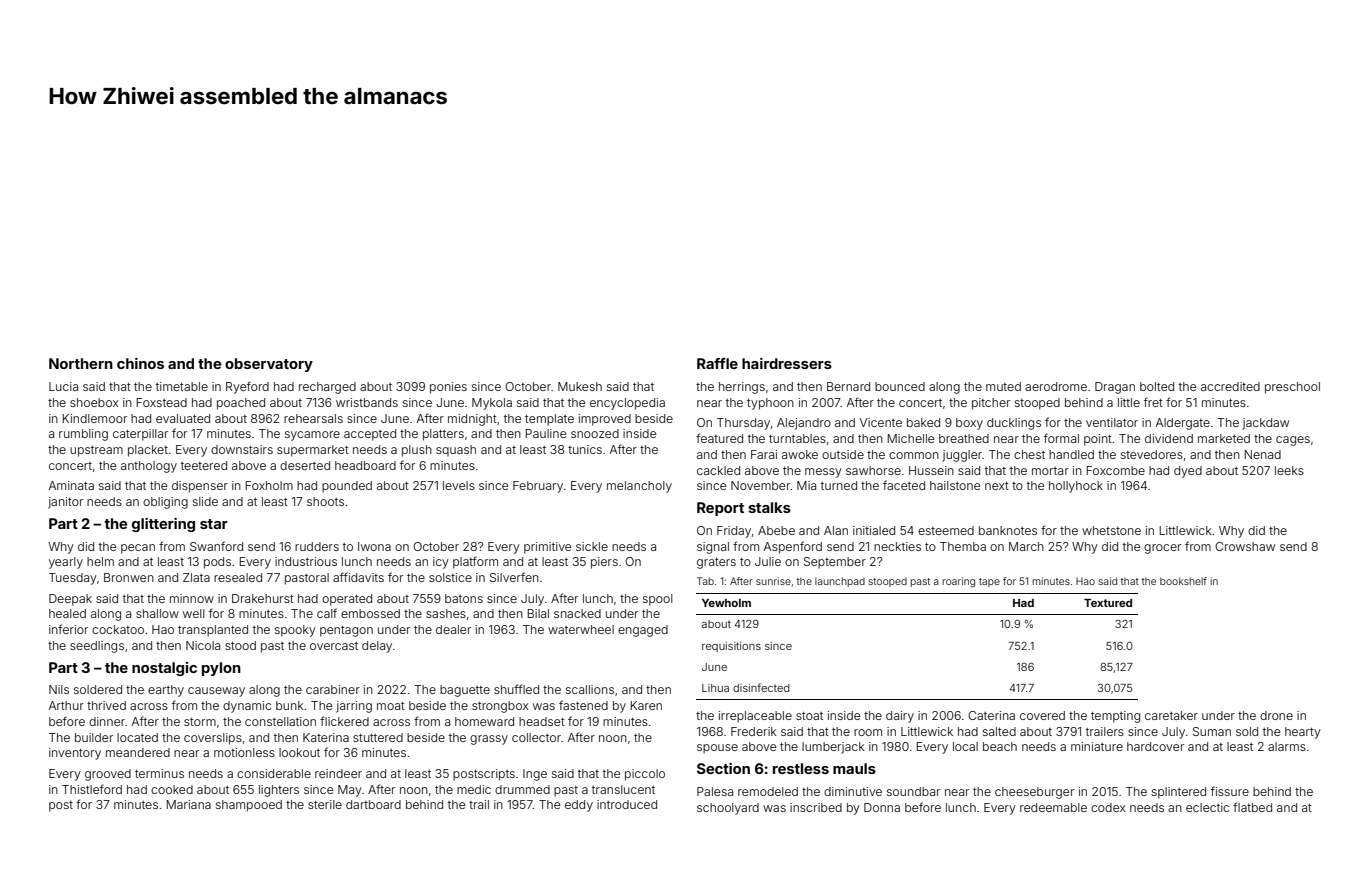 This screenshot has width=1372, height=887. I want to click on Northern, so click(81, 363).
